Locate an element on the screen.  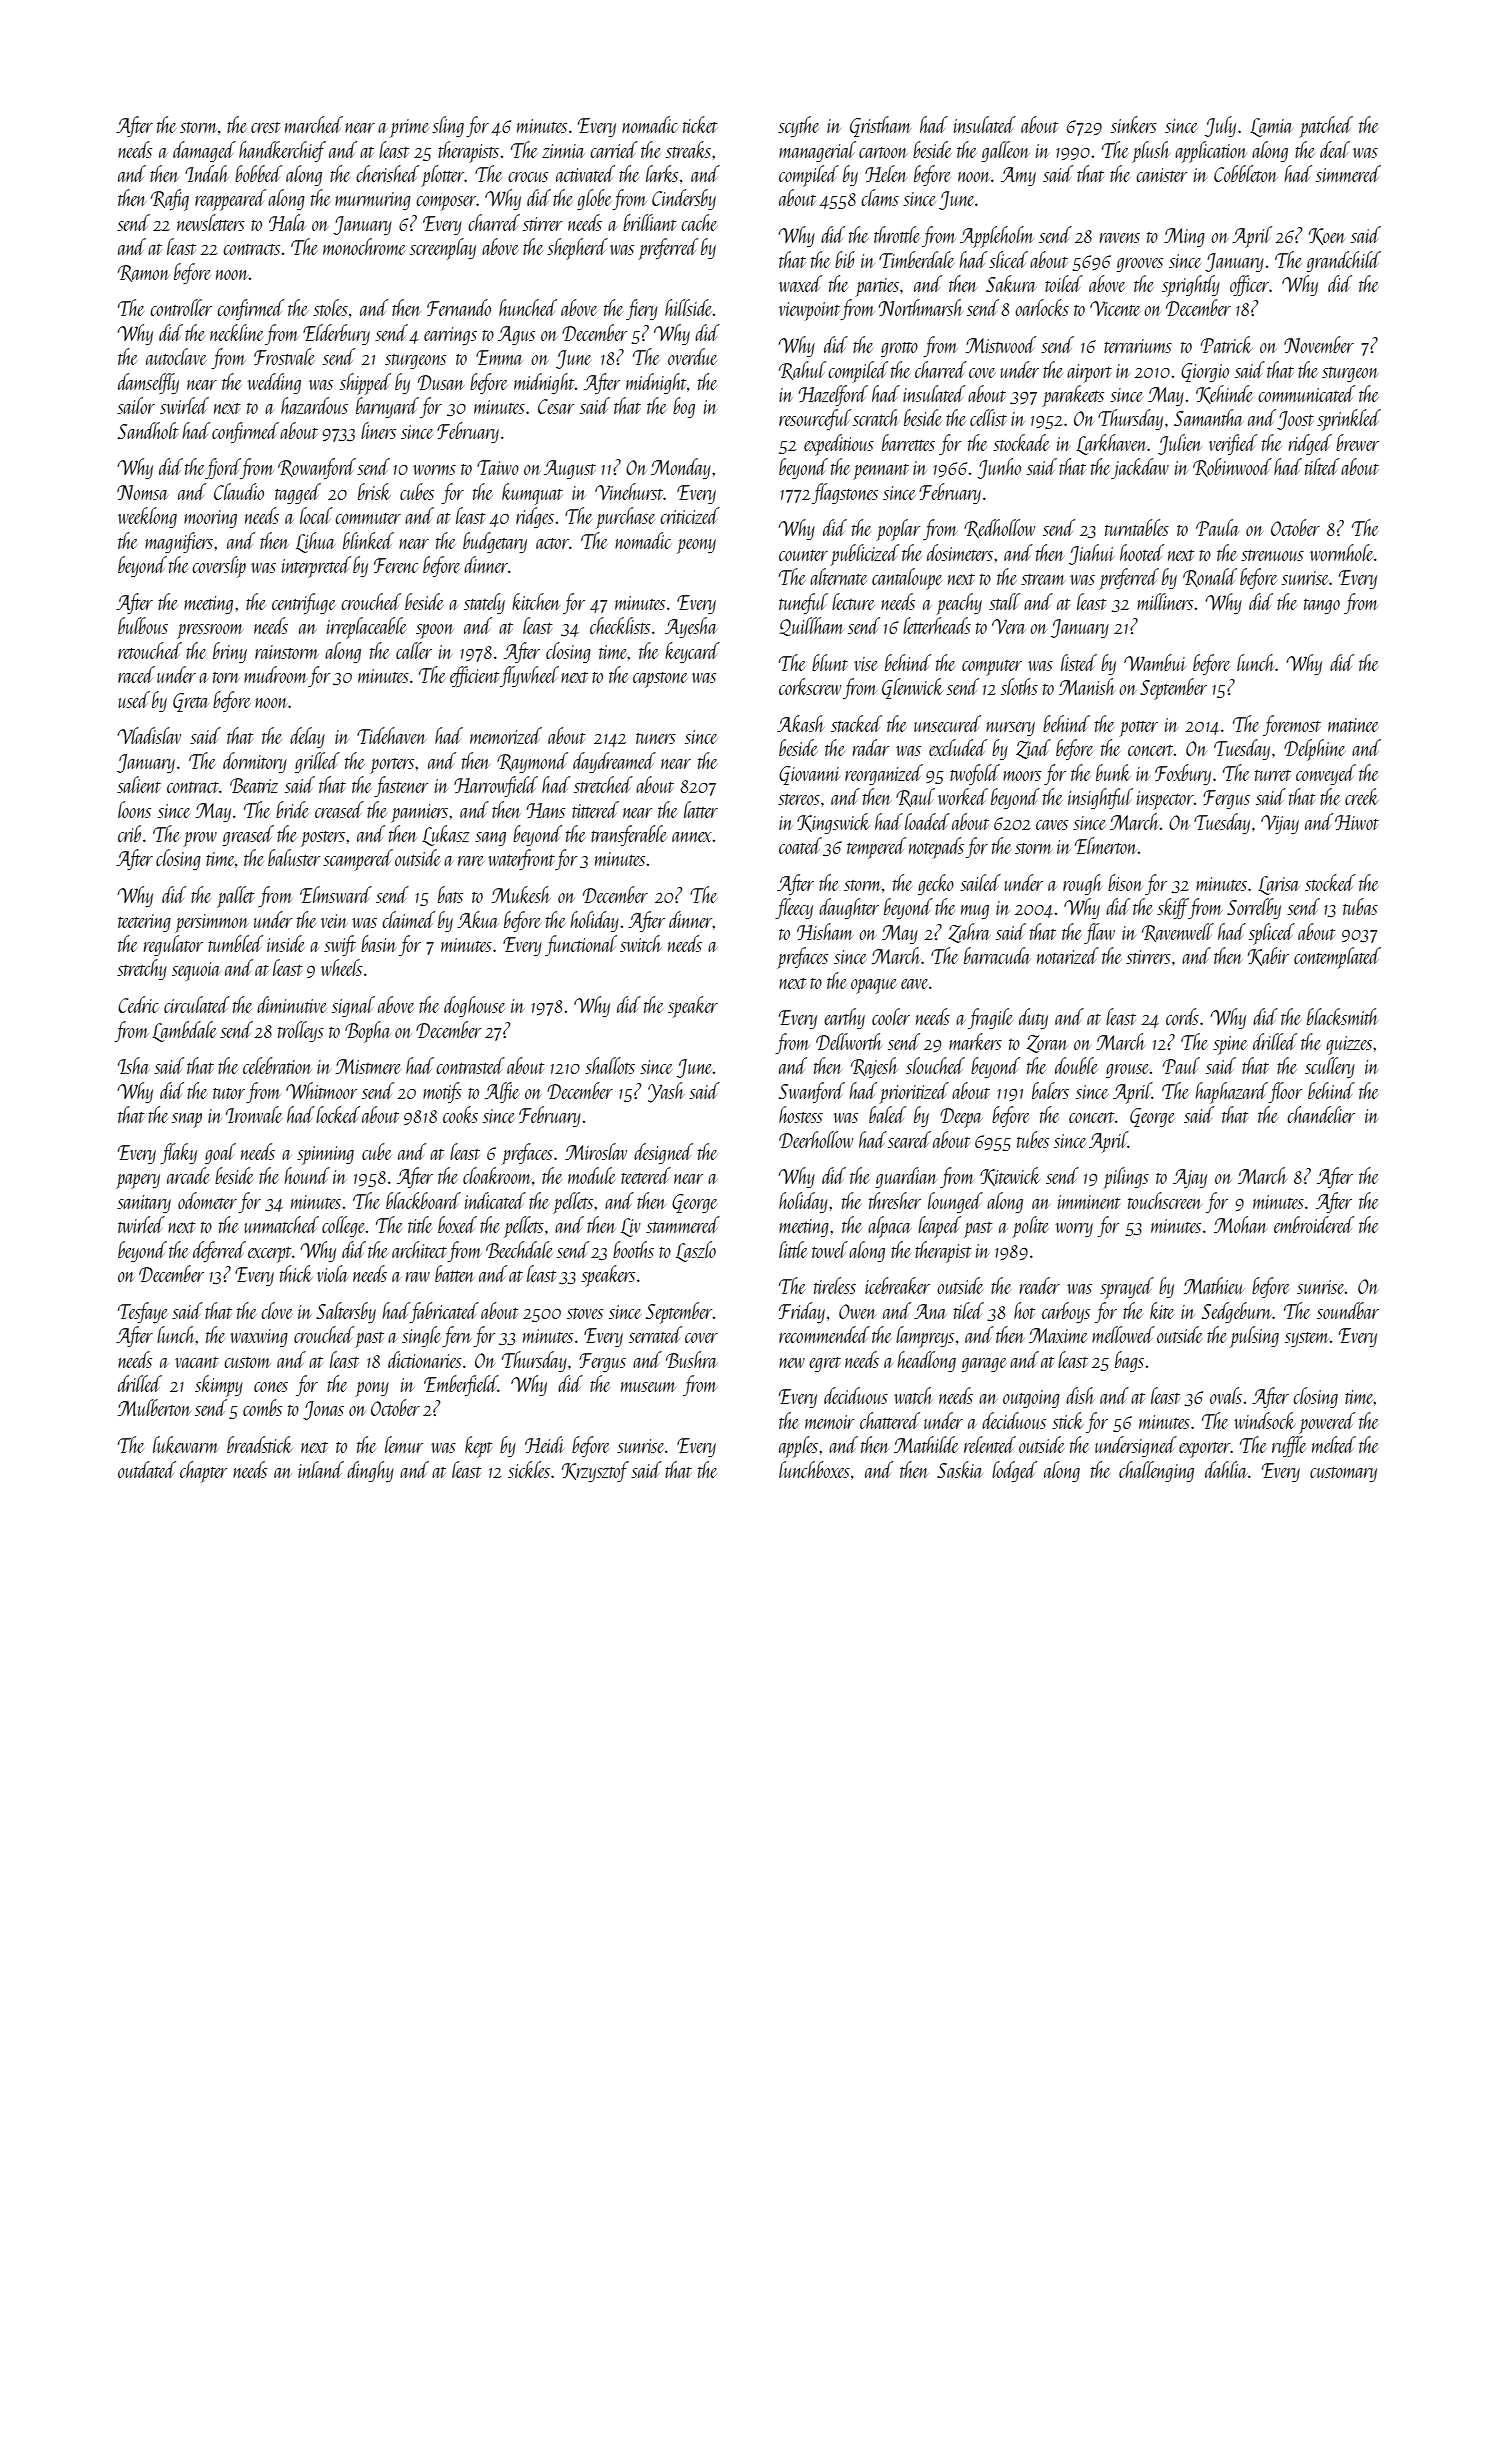
pony is located at coordinates (372, 1389).
